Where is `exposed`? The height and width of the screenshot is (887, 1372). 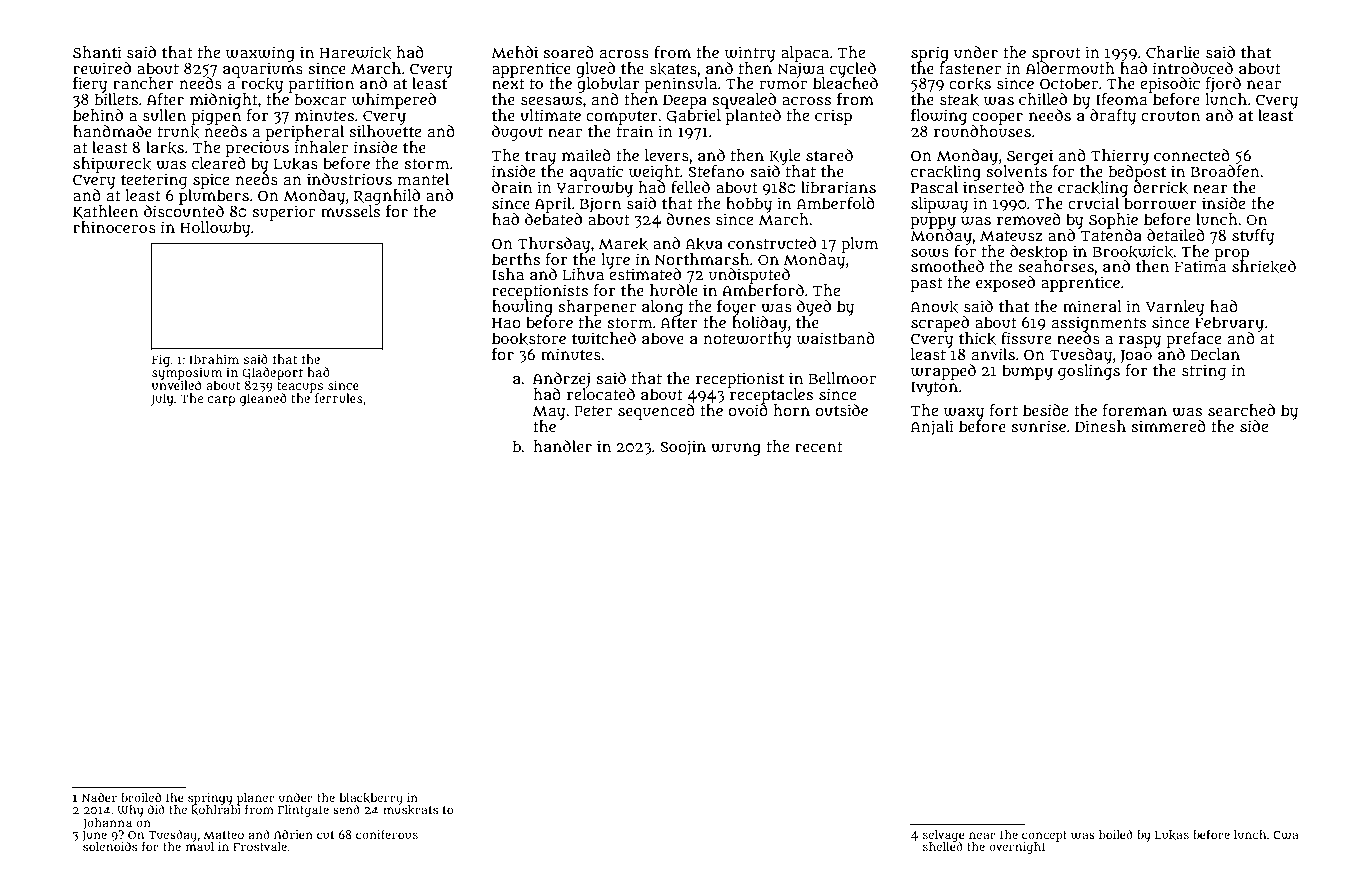
exposed is located at coordinates (1005, 284).
